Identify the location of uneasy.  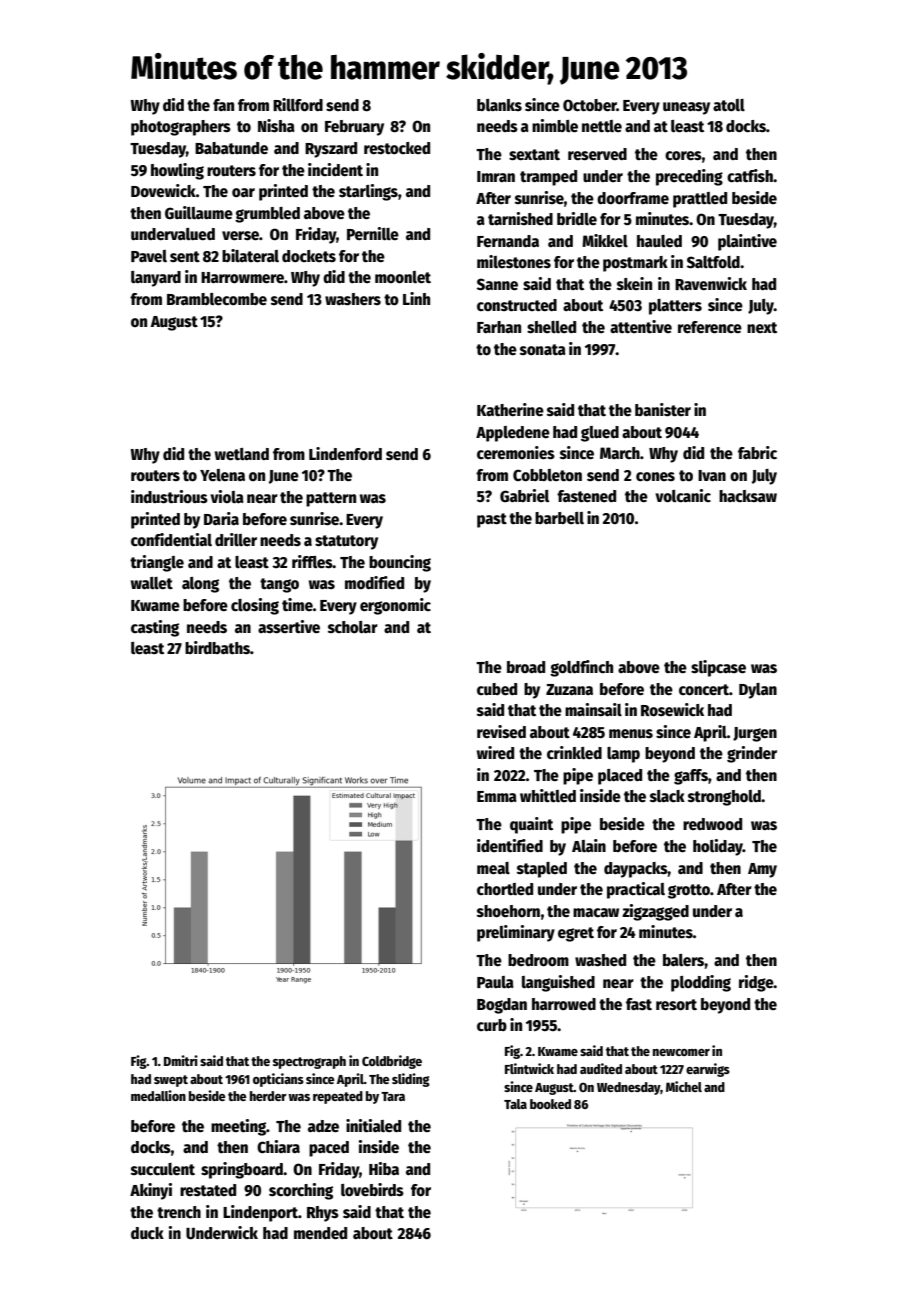
(686, 108).
